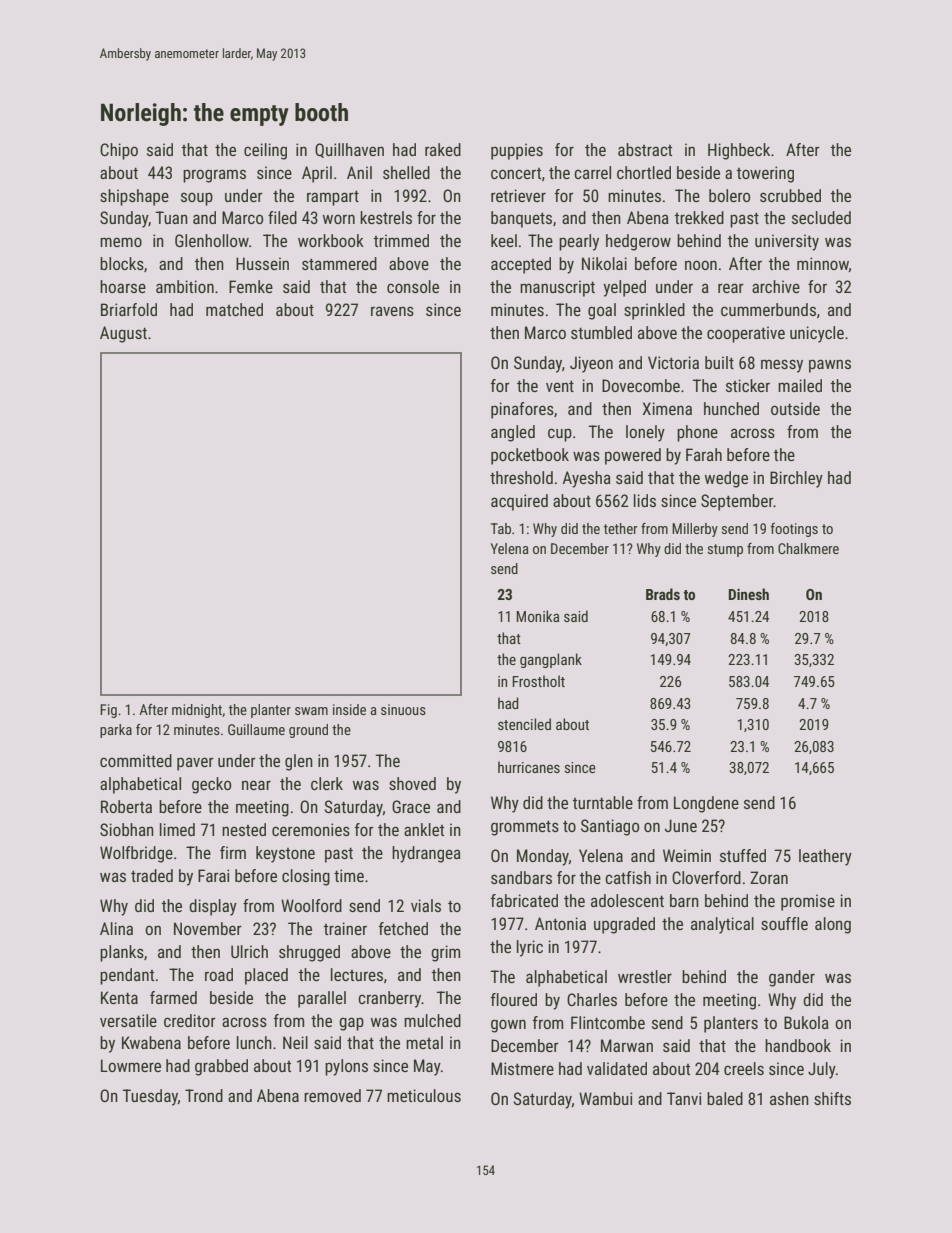  What do you see at coordinates (795, 408) in the screenshot?
I see `outside` at bounding box center [795, 408].
